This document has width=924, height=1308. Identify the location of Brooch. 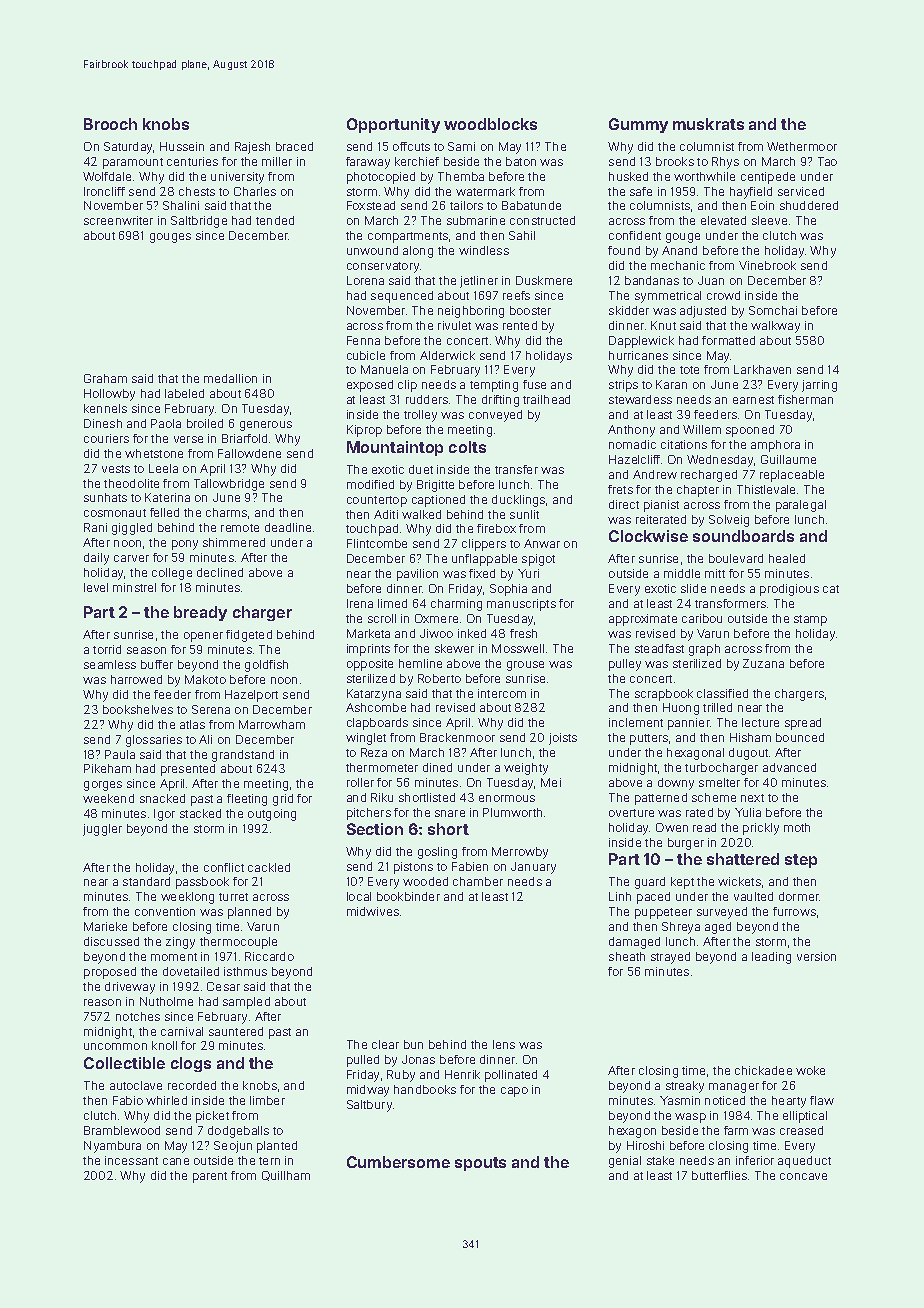
(110, 124).
